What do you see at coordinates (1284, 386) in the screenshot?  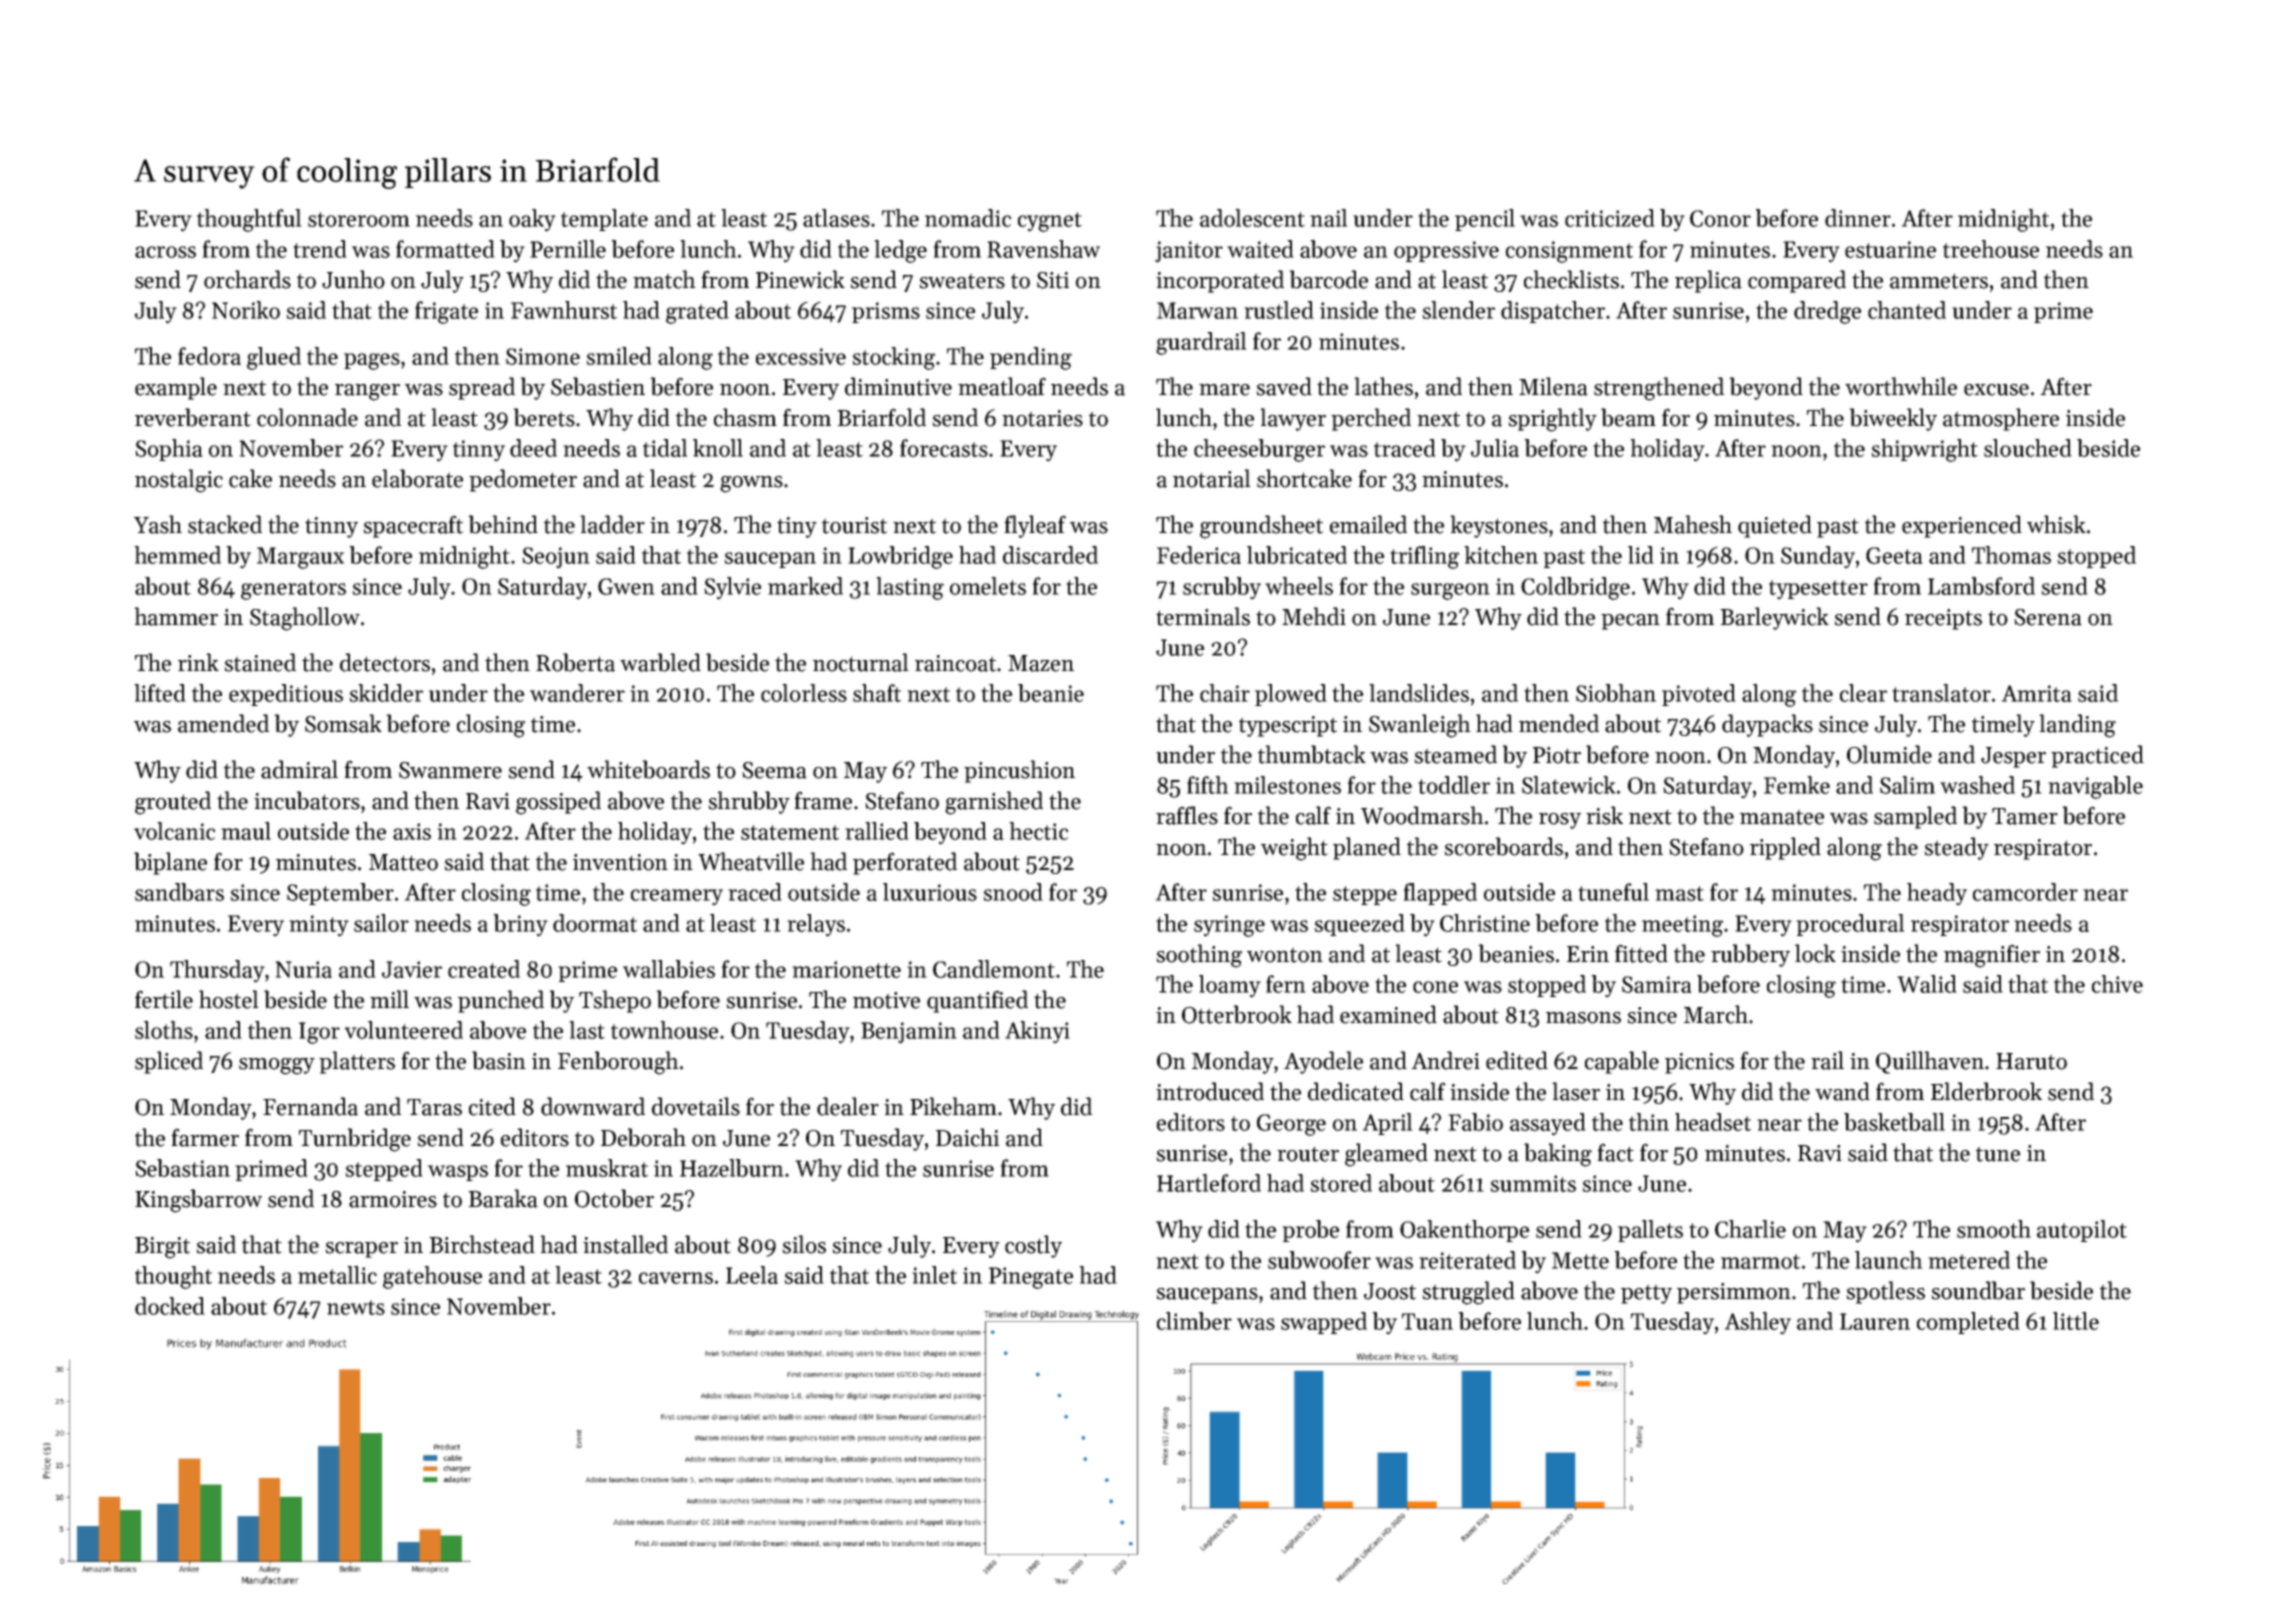 I see `saved` at bounding box center [1284, 386].
